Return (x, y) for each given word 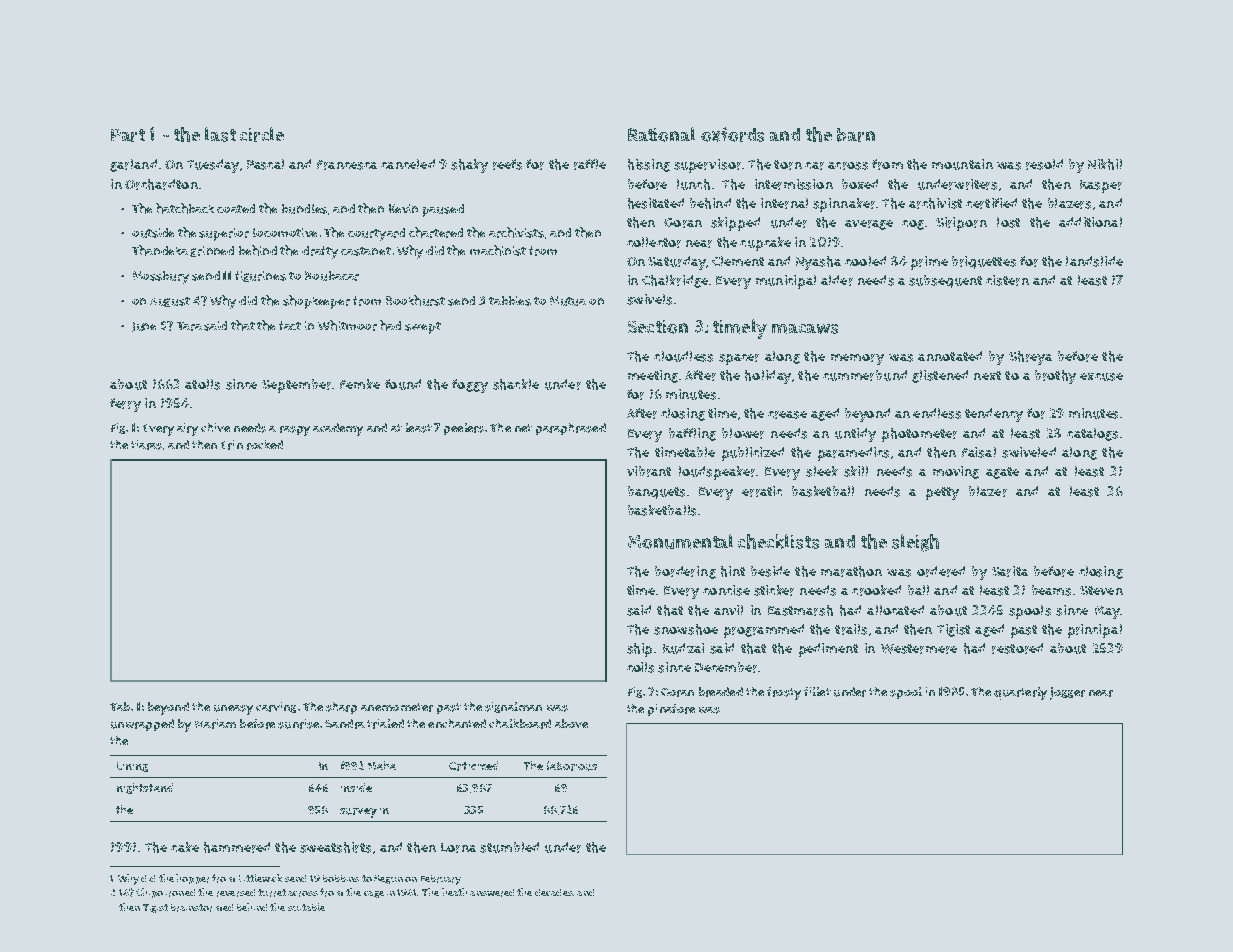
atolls (202, 384)
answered (492, 893)
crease (787, 415)
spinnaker (844, 205)
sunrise (298, 724)
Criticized (473, 766)
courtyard (376, 234)
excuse (1101, 377)
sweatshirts (335, 847)
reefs (507, 164)
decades (554, 892)
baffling (692, 434)
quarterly (1020, 693)
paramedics (853, 454)
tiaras (146, 445)
